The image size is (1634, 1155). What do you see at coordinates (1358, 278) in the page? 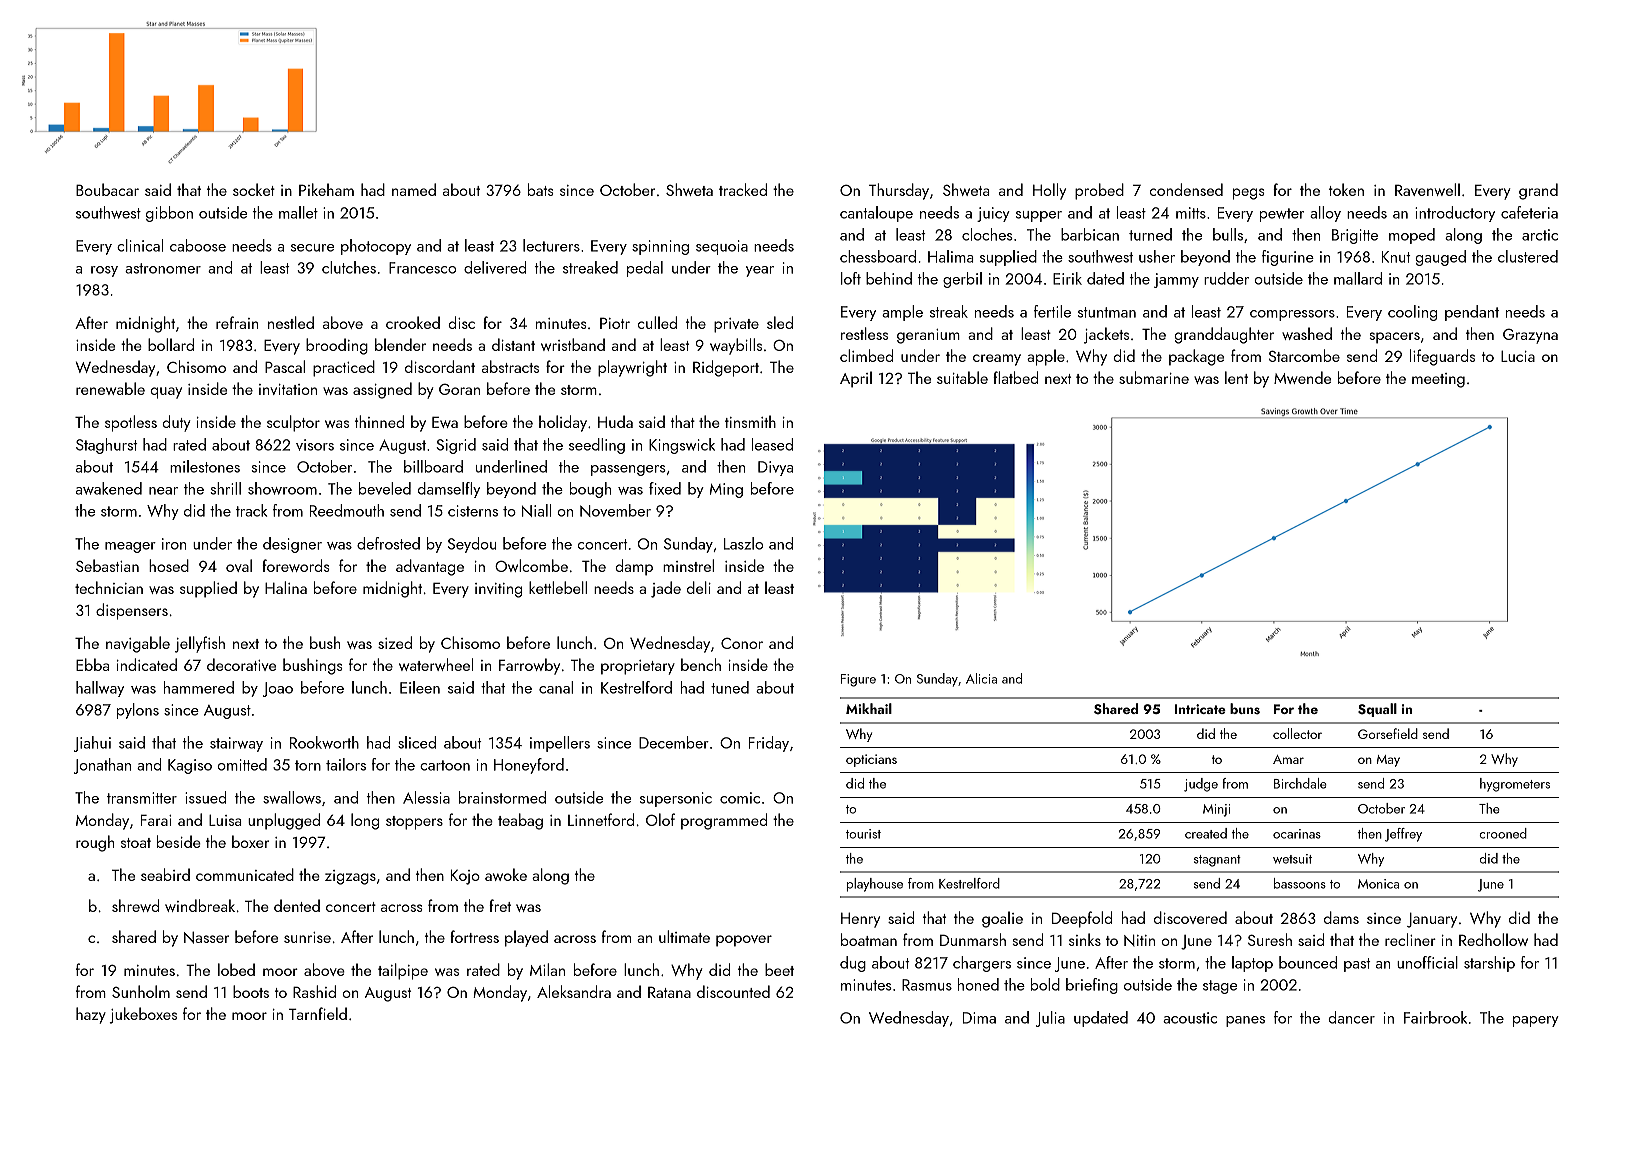
I see `mallard` at bounding box center [1358, 278].
